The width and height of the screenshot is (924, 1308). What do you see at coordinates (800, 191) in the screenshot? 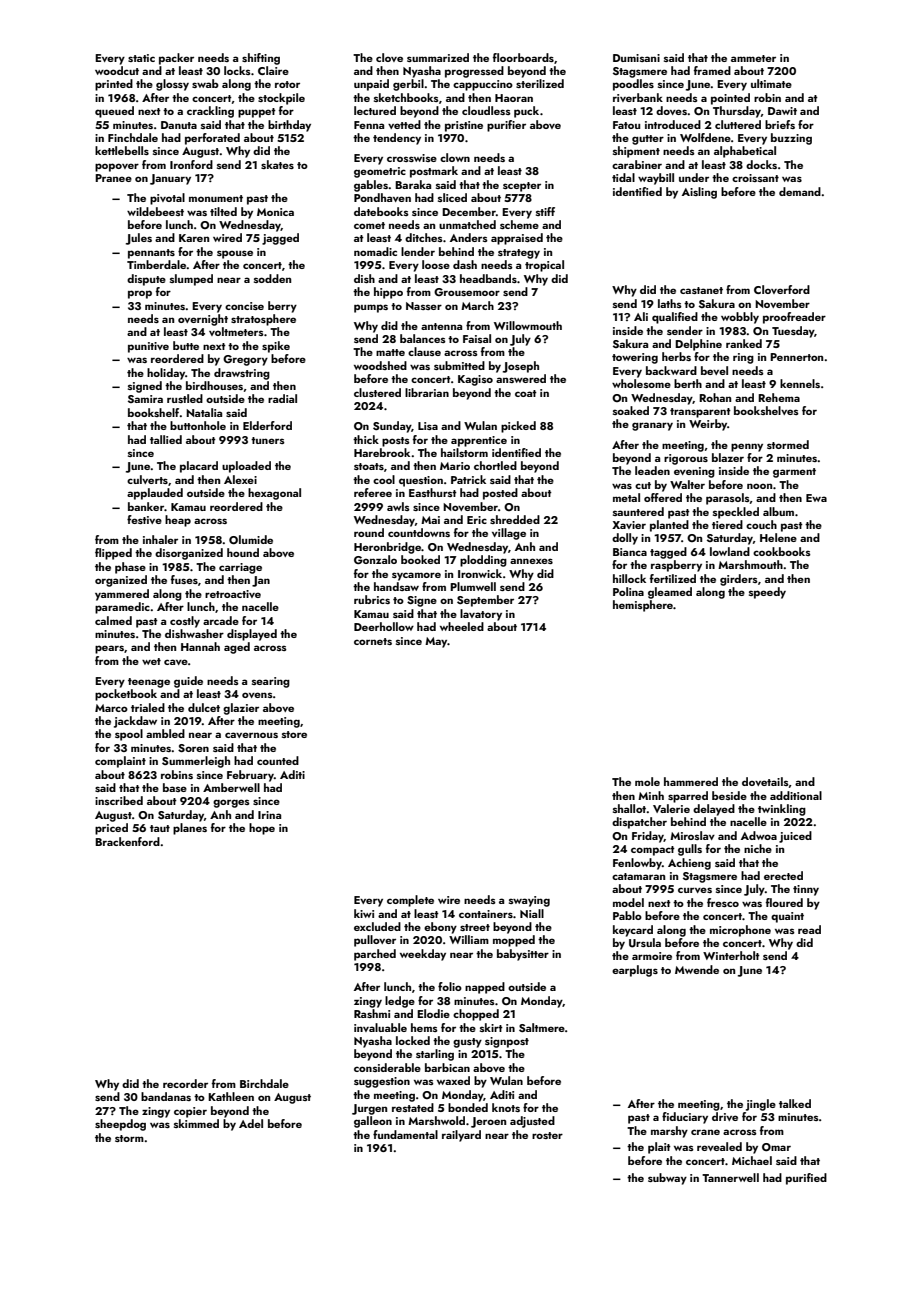
I see `demand` at bounding box center [800, 191].
